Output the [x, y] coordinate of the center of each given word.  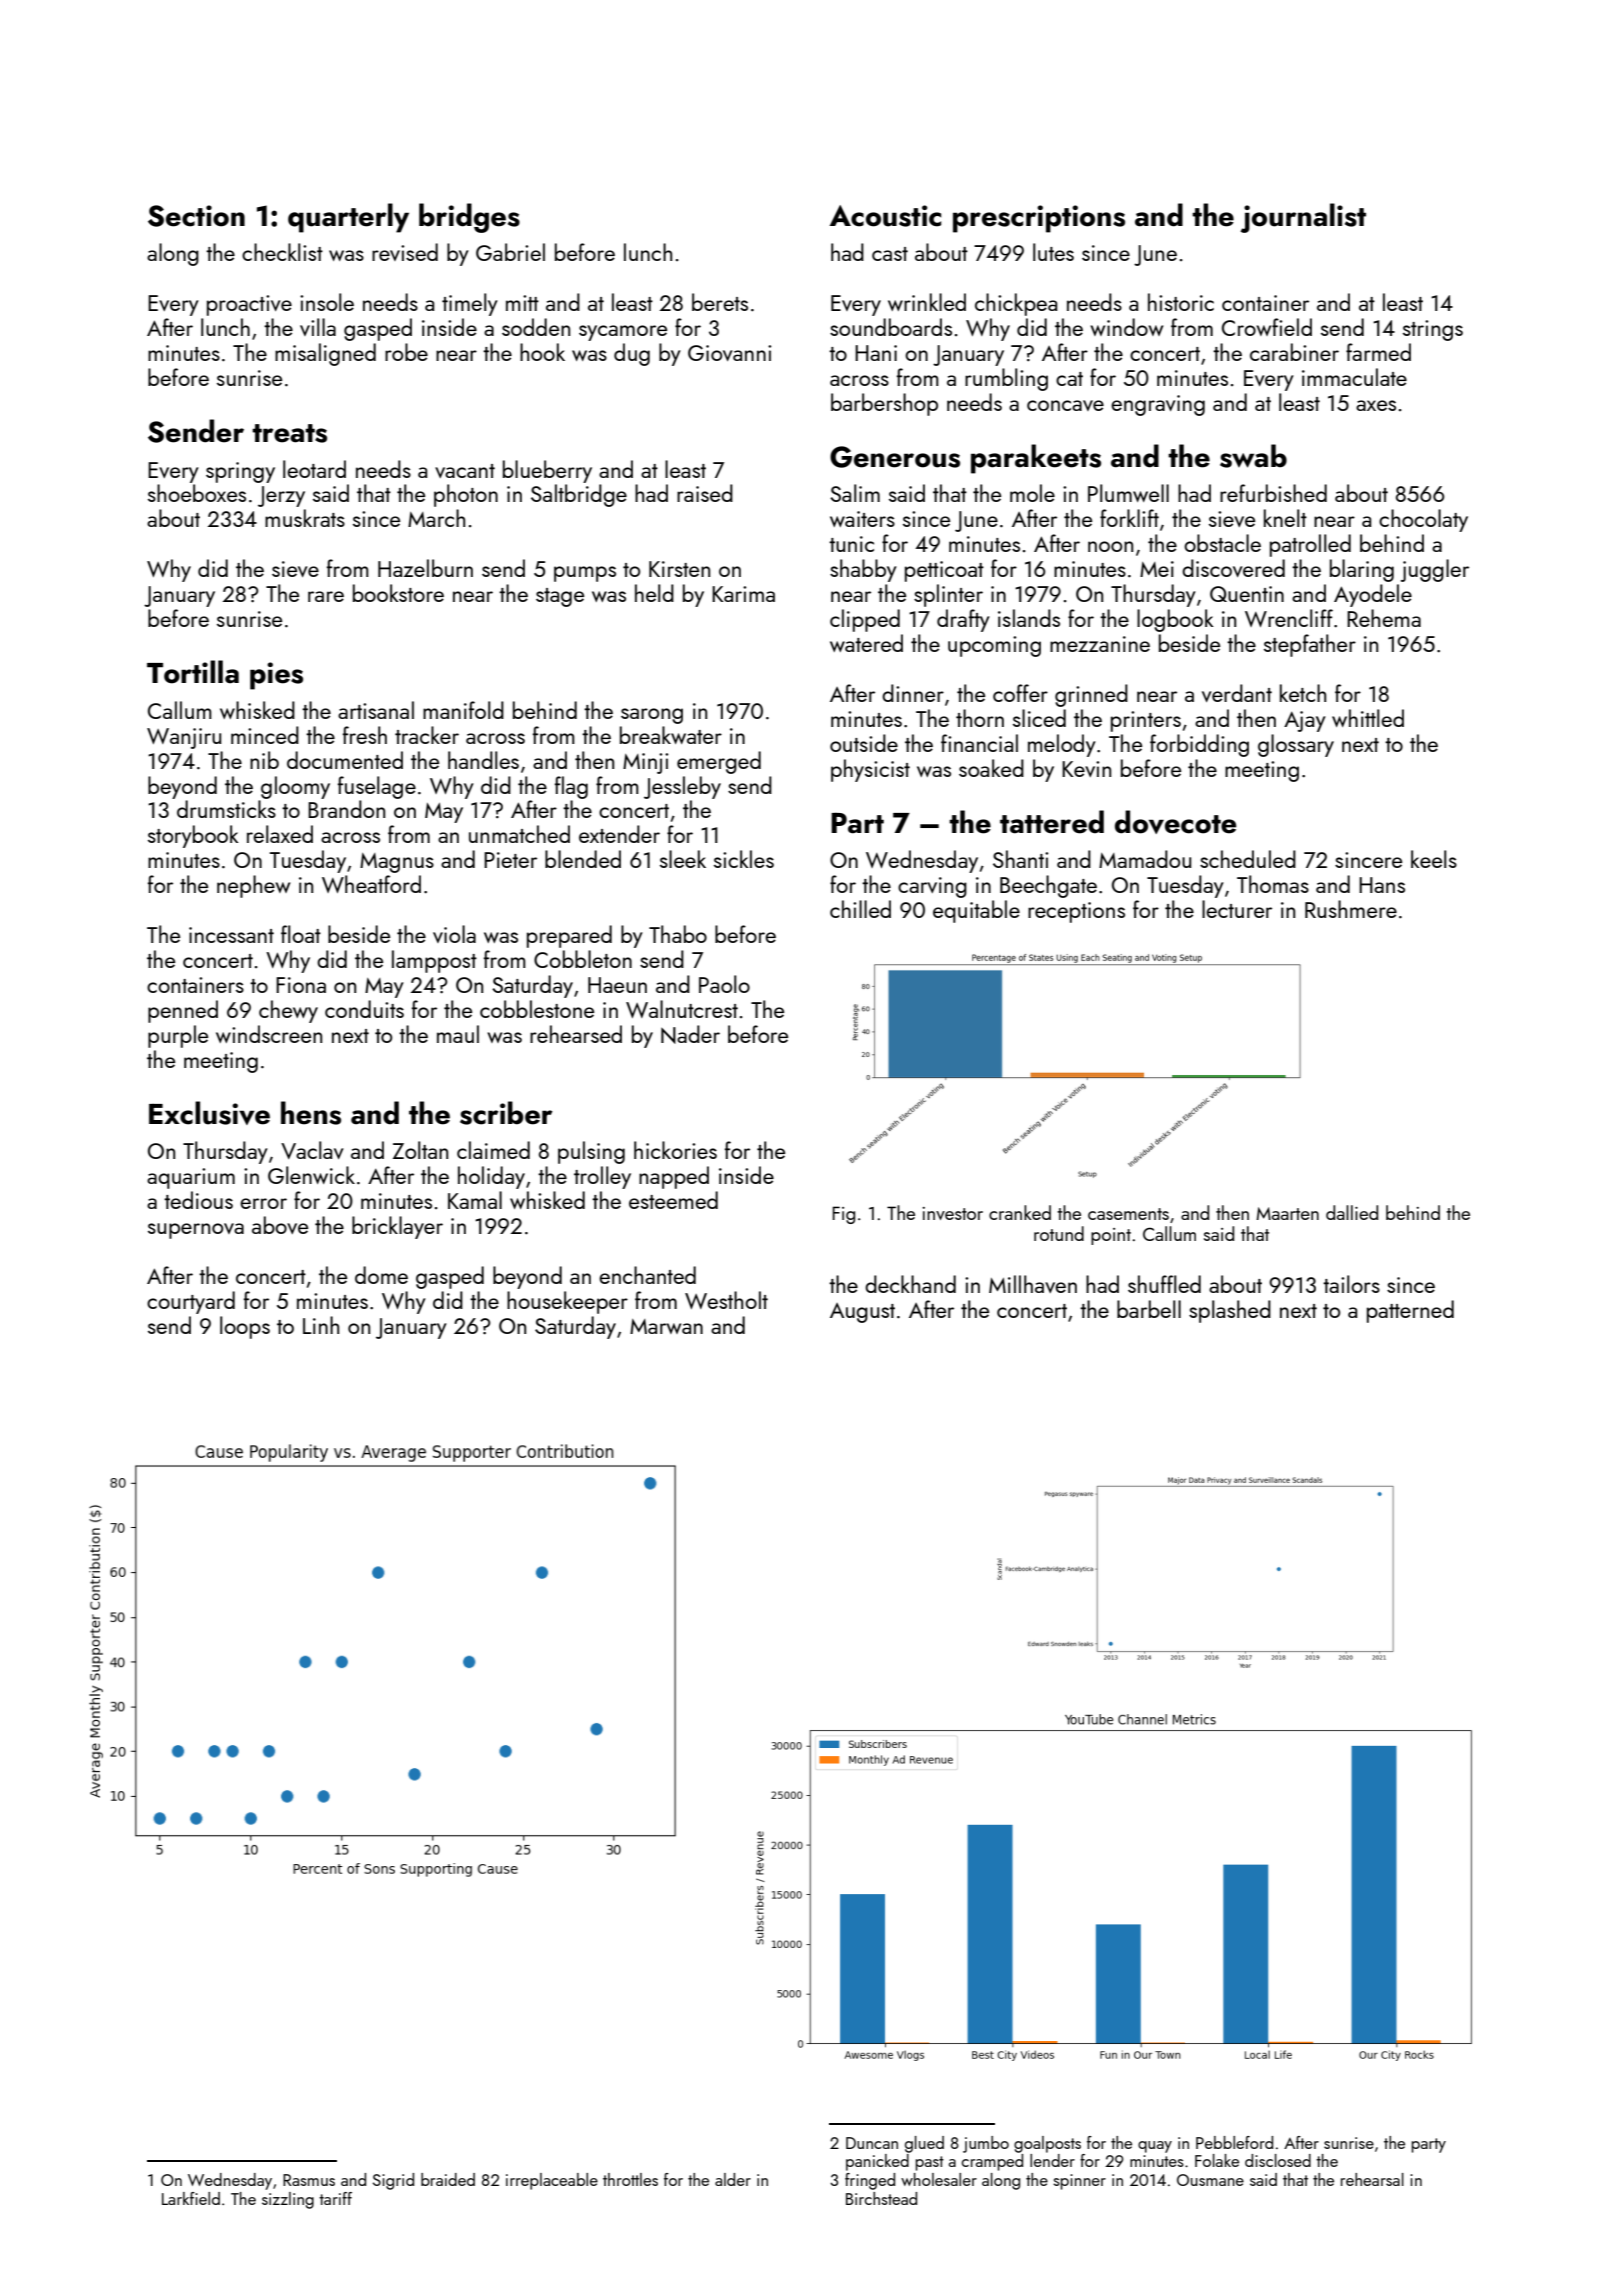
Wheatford [371, 884]
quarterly [348, 218]
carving [932, 887]
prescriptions [1039, 219]
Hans [1382, 885]
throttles [630, 2179]
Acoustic [885, 216]
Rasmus [309, 2180]
